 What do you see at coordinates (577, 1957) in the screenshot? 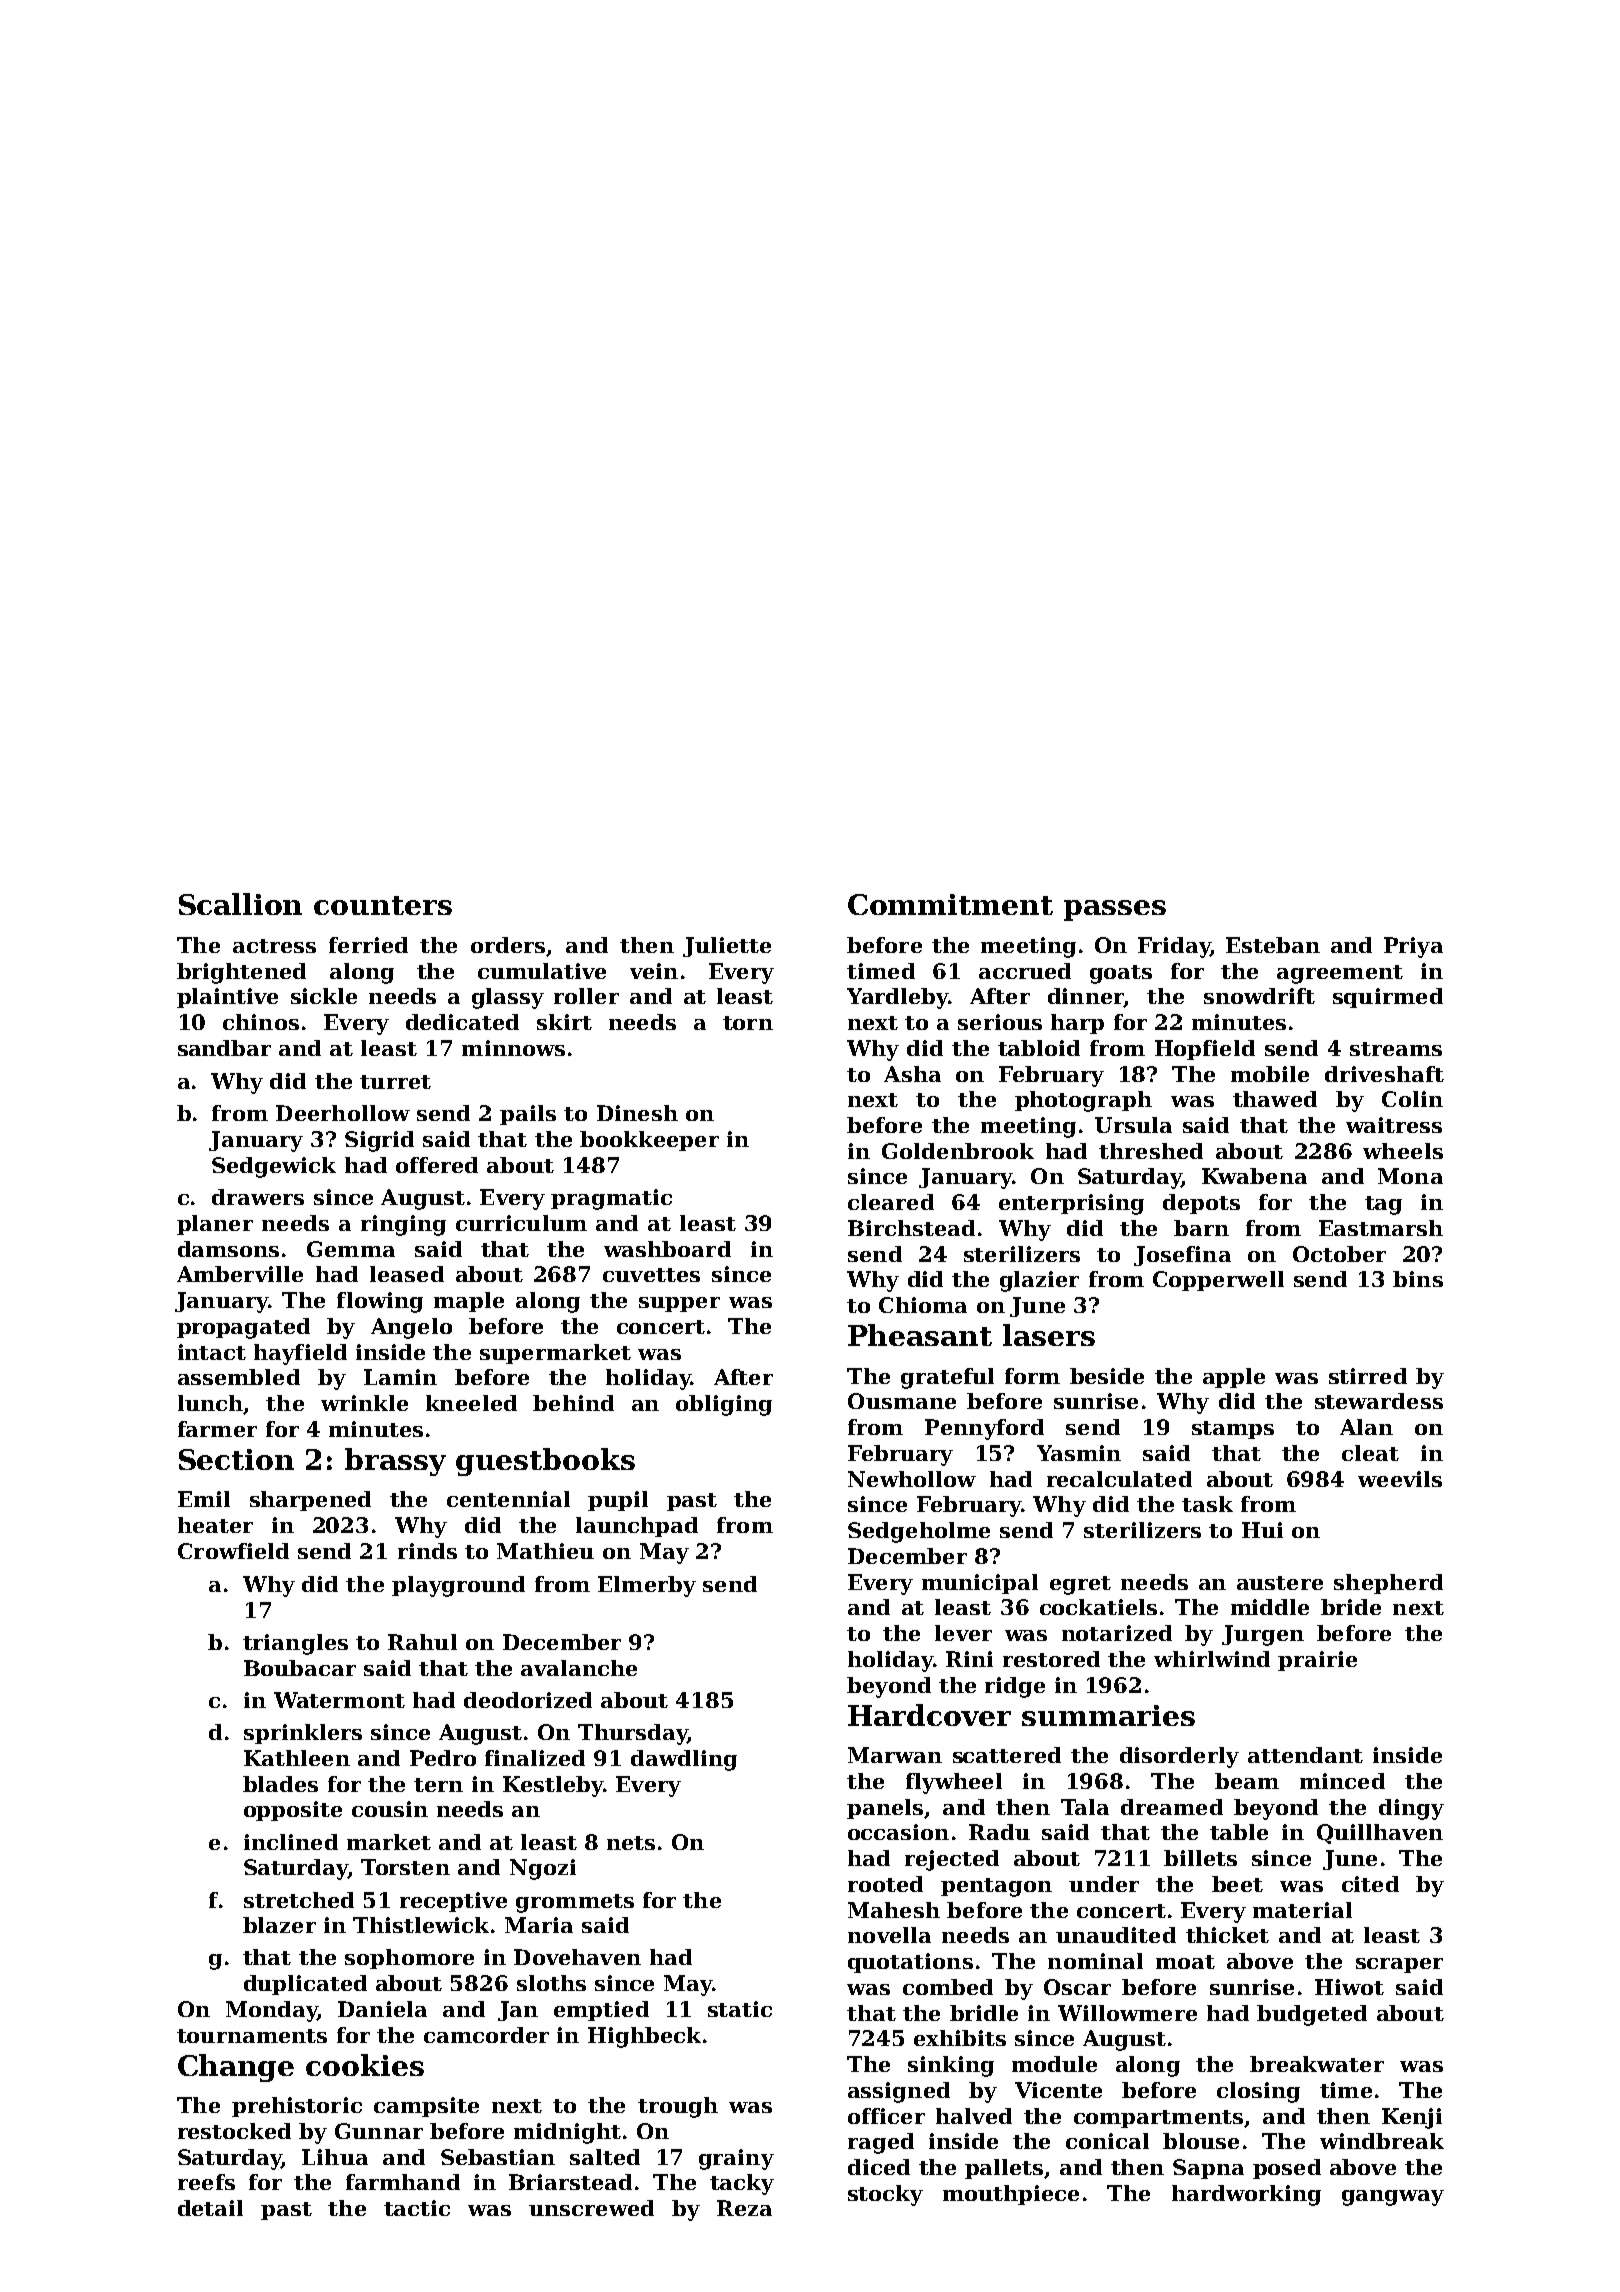
I see `Dovehaven` at bounding box center [577, 1957].
